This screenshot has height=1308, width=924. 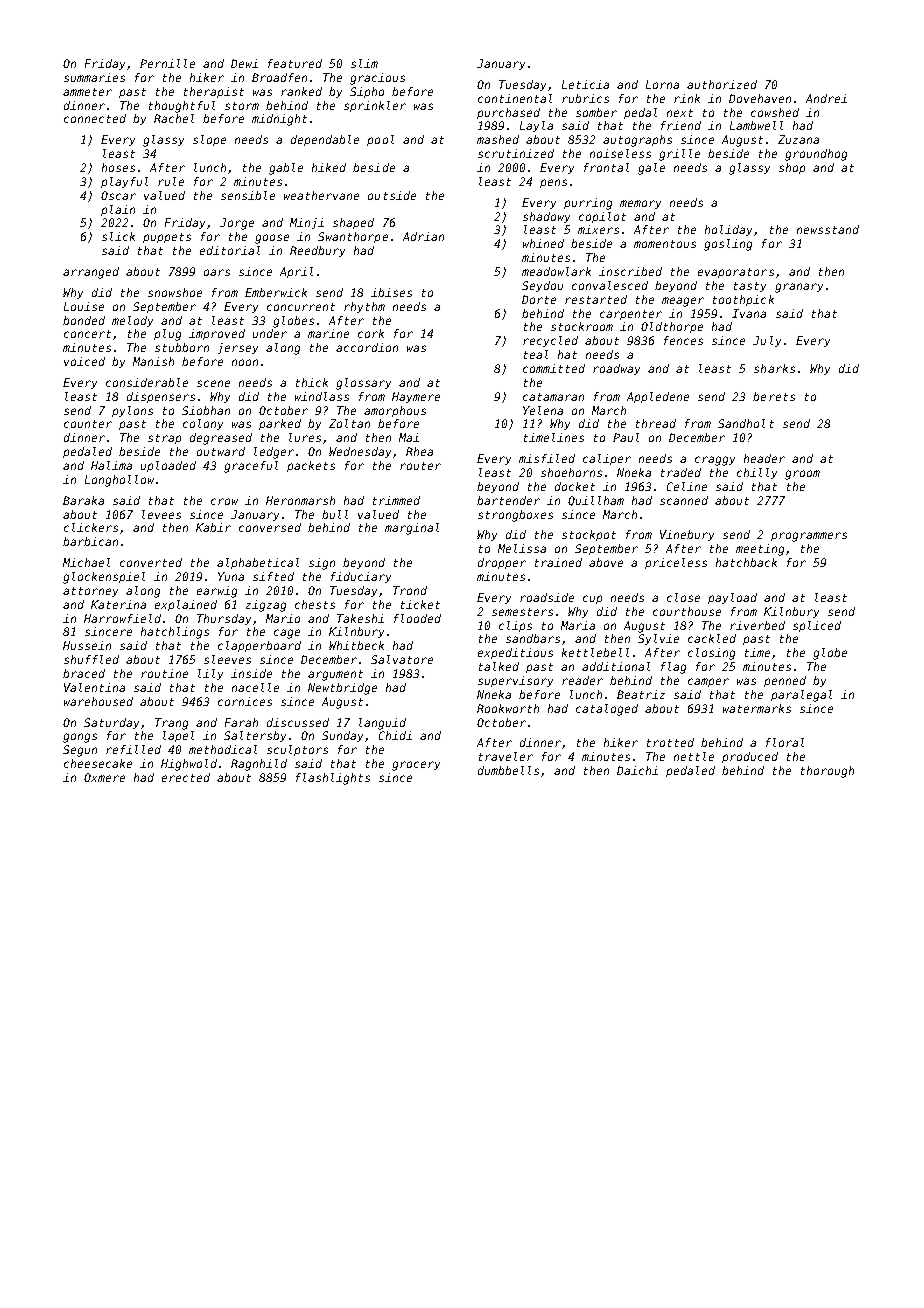 I want to click on authorized, so click(x=722, y=84).
